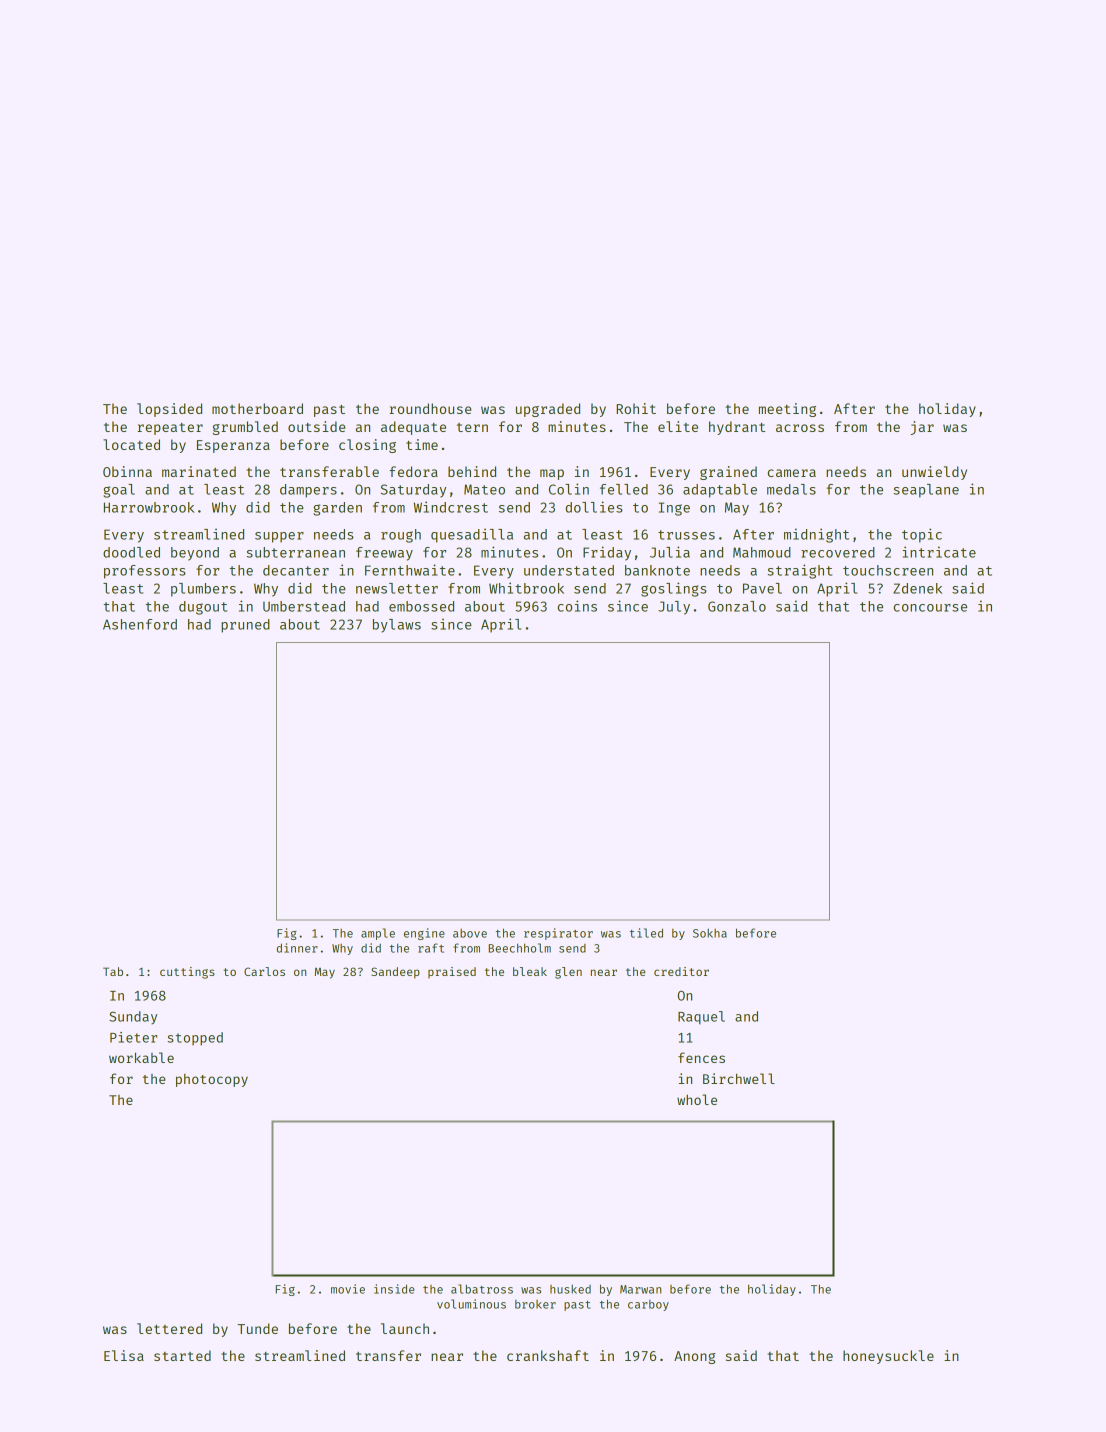  Describe the element at coordinates (787, 410) in the document. I see `meeting` at that location.
